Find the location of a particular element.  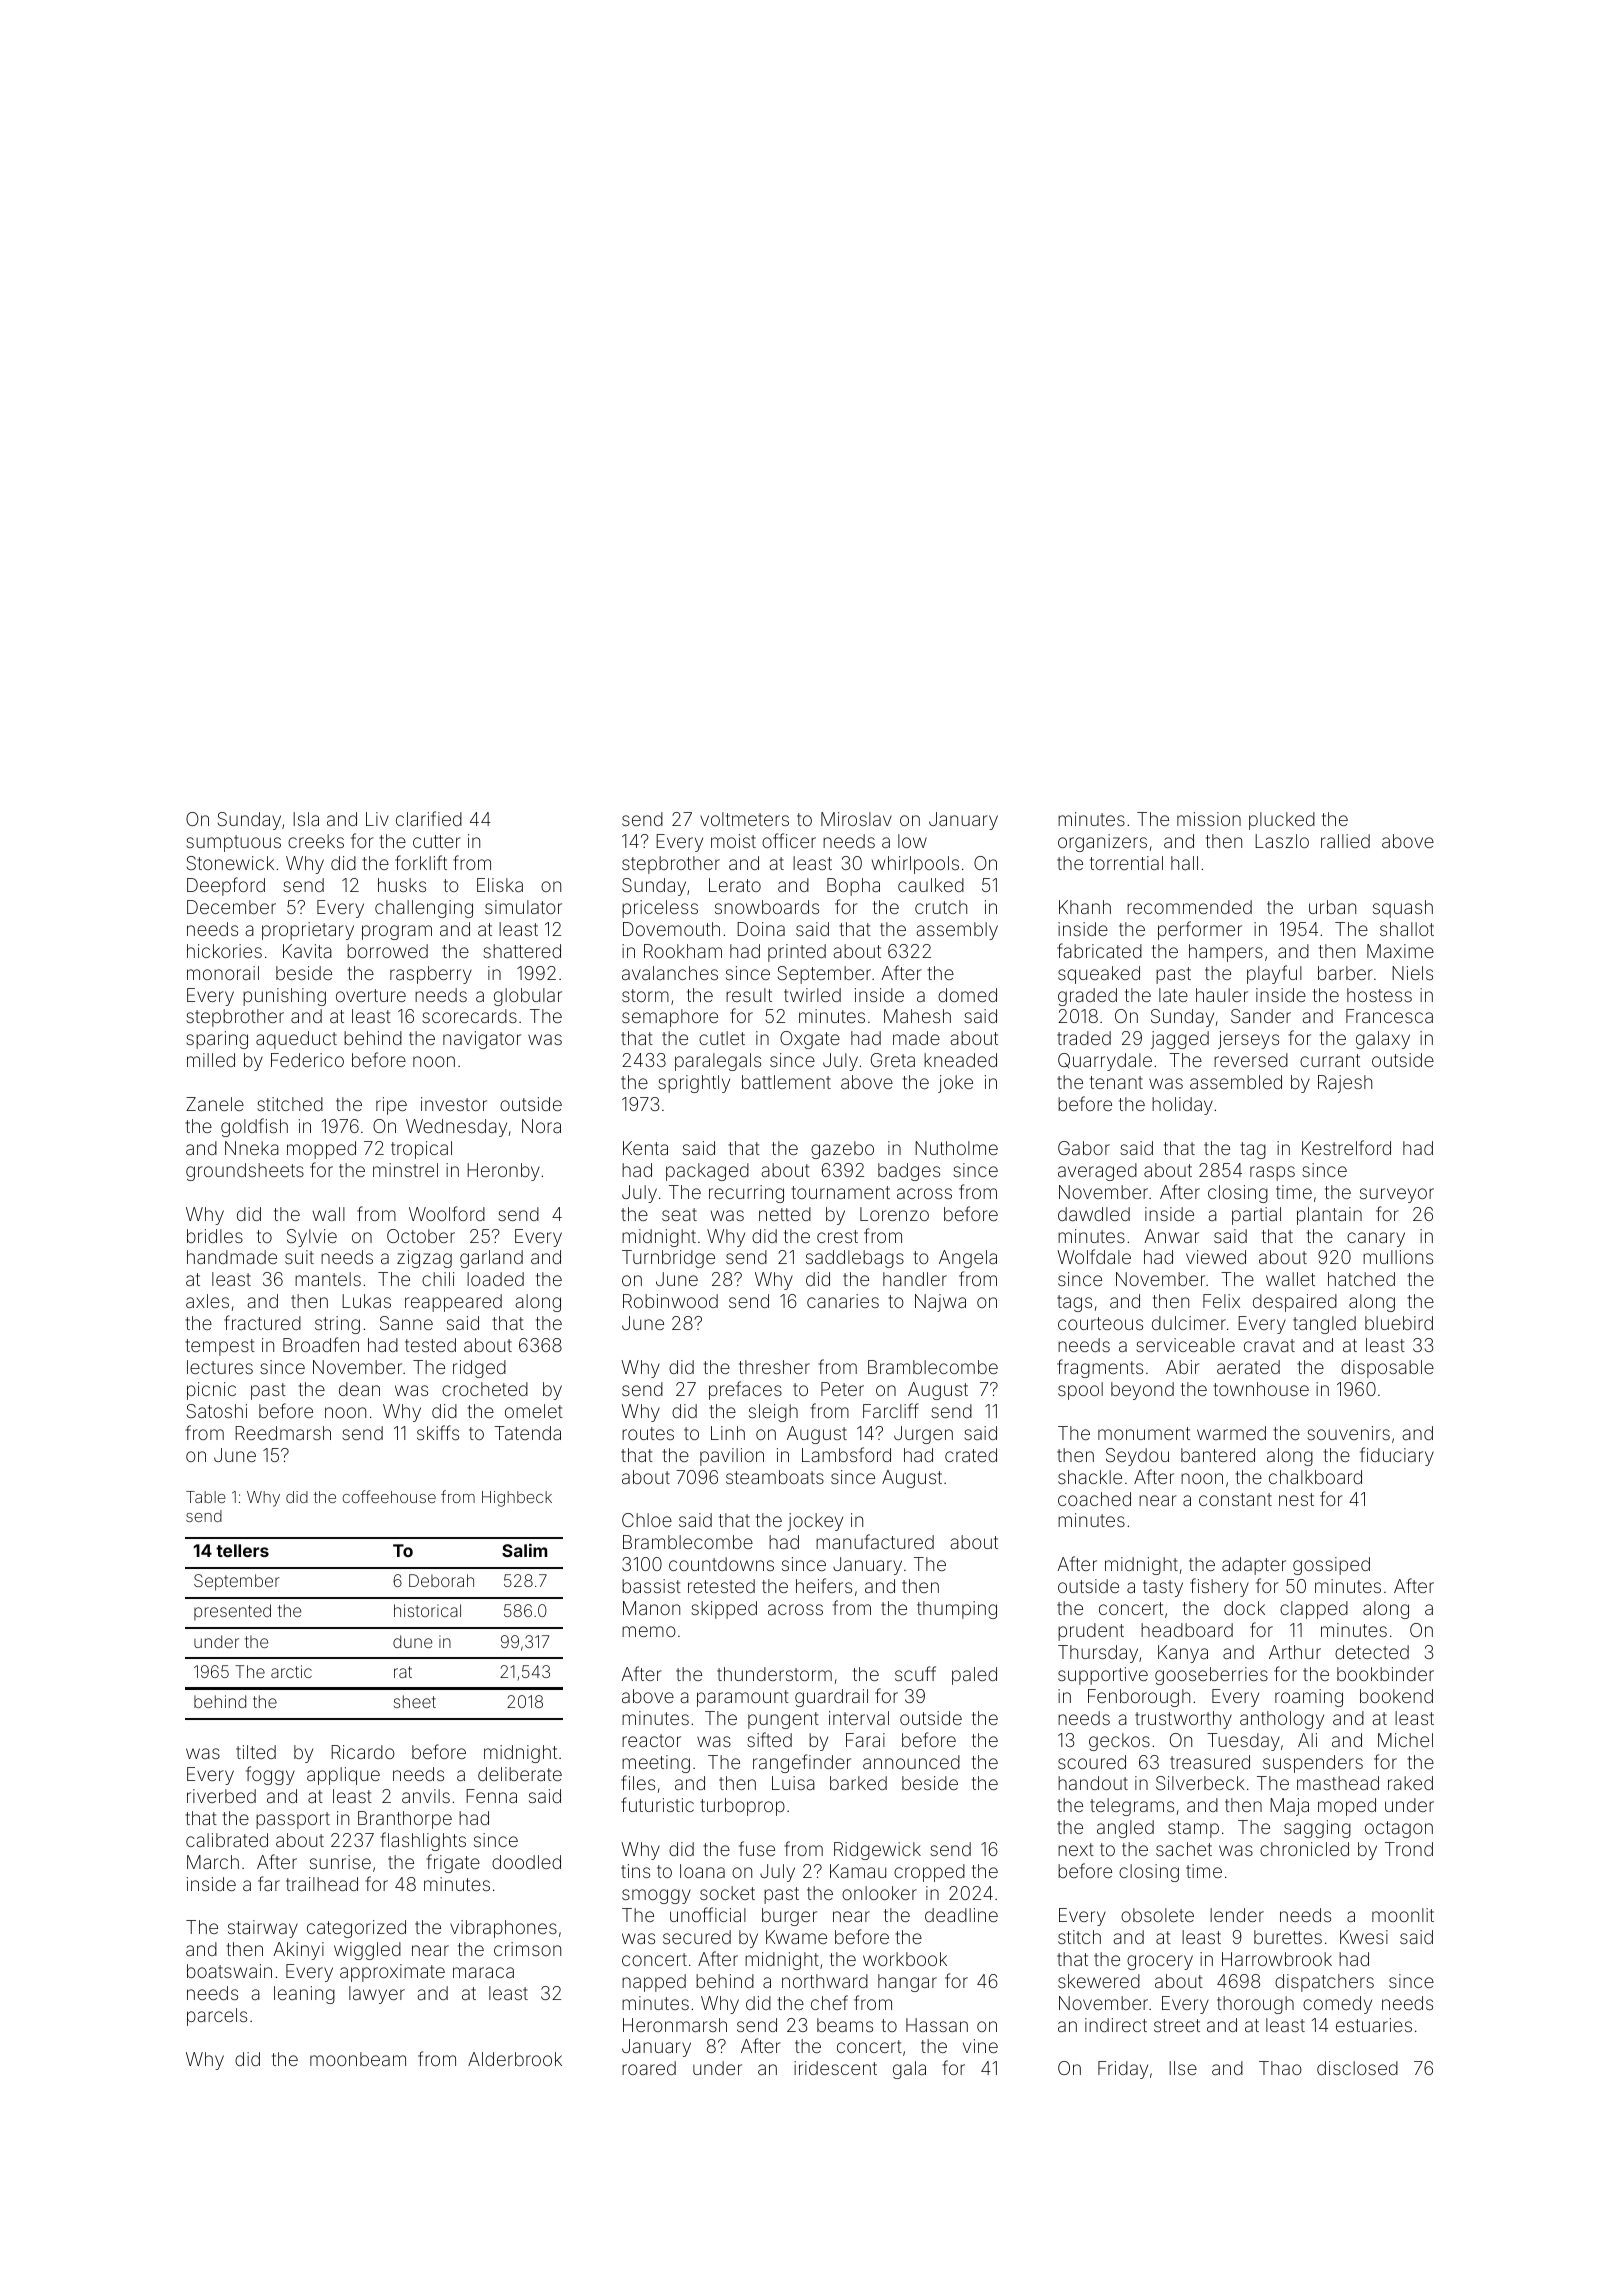

detected is located at coordinates (1372, 1652).
